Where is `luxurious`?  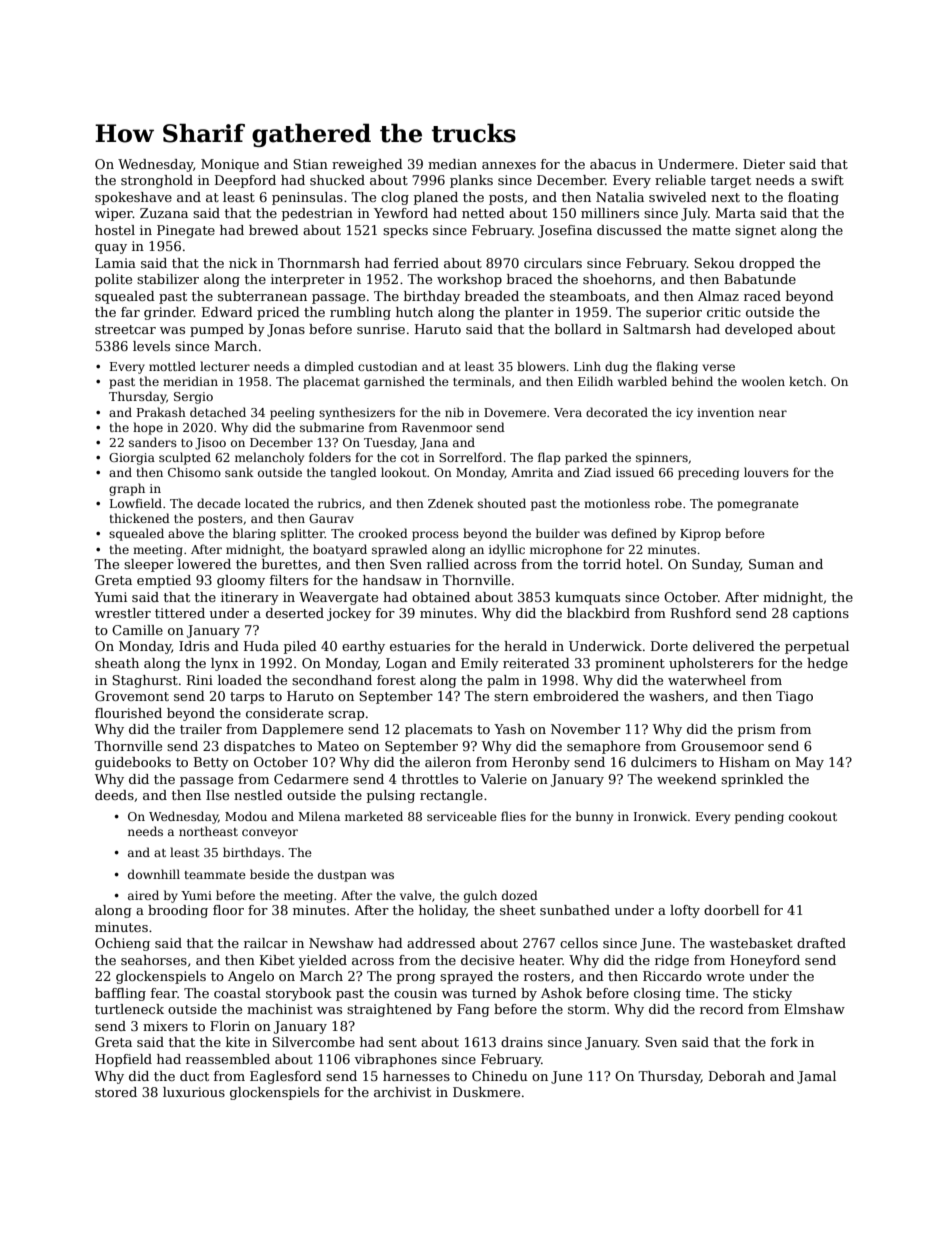
luxurious is located at coordinates (194, 1092).
